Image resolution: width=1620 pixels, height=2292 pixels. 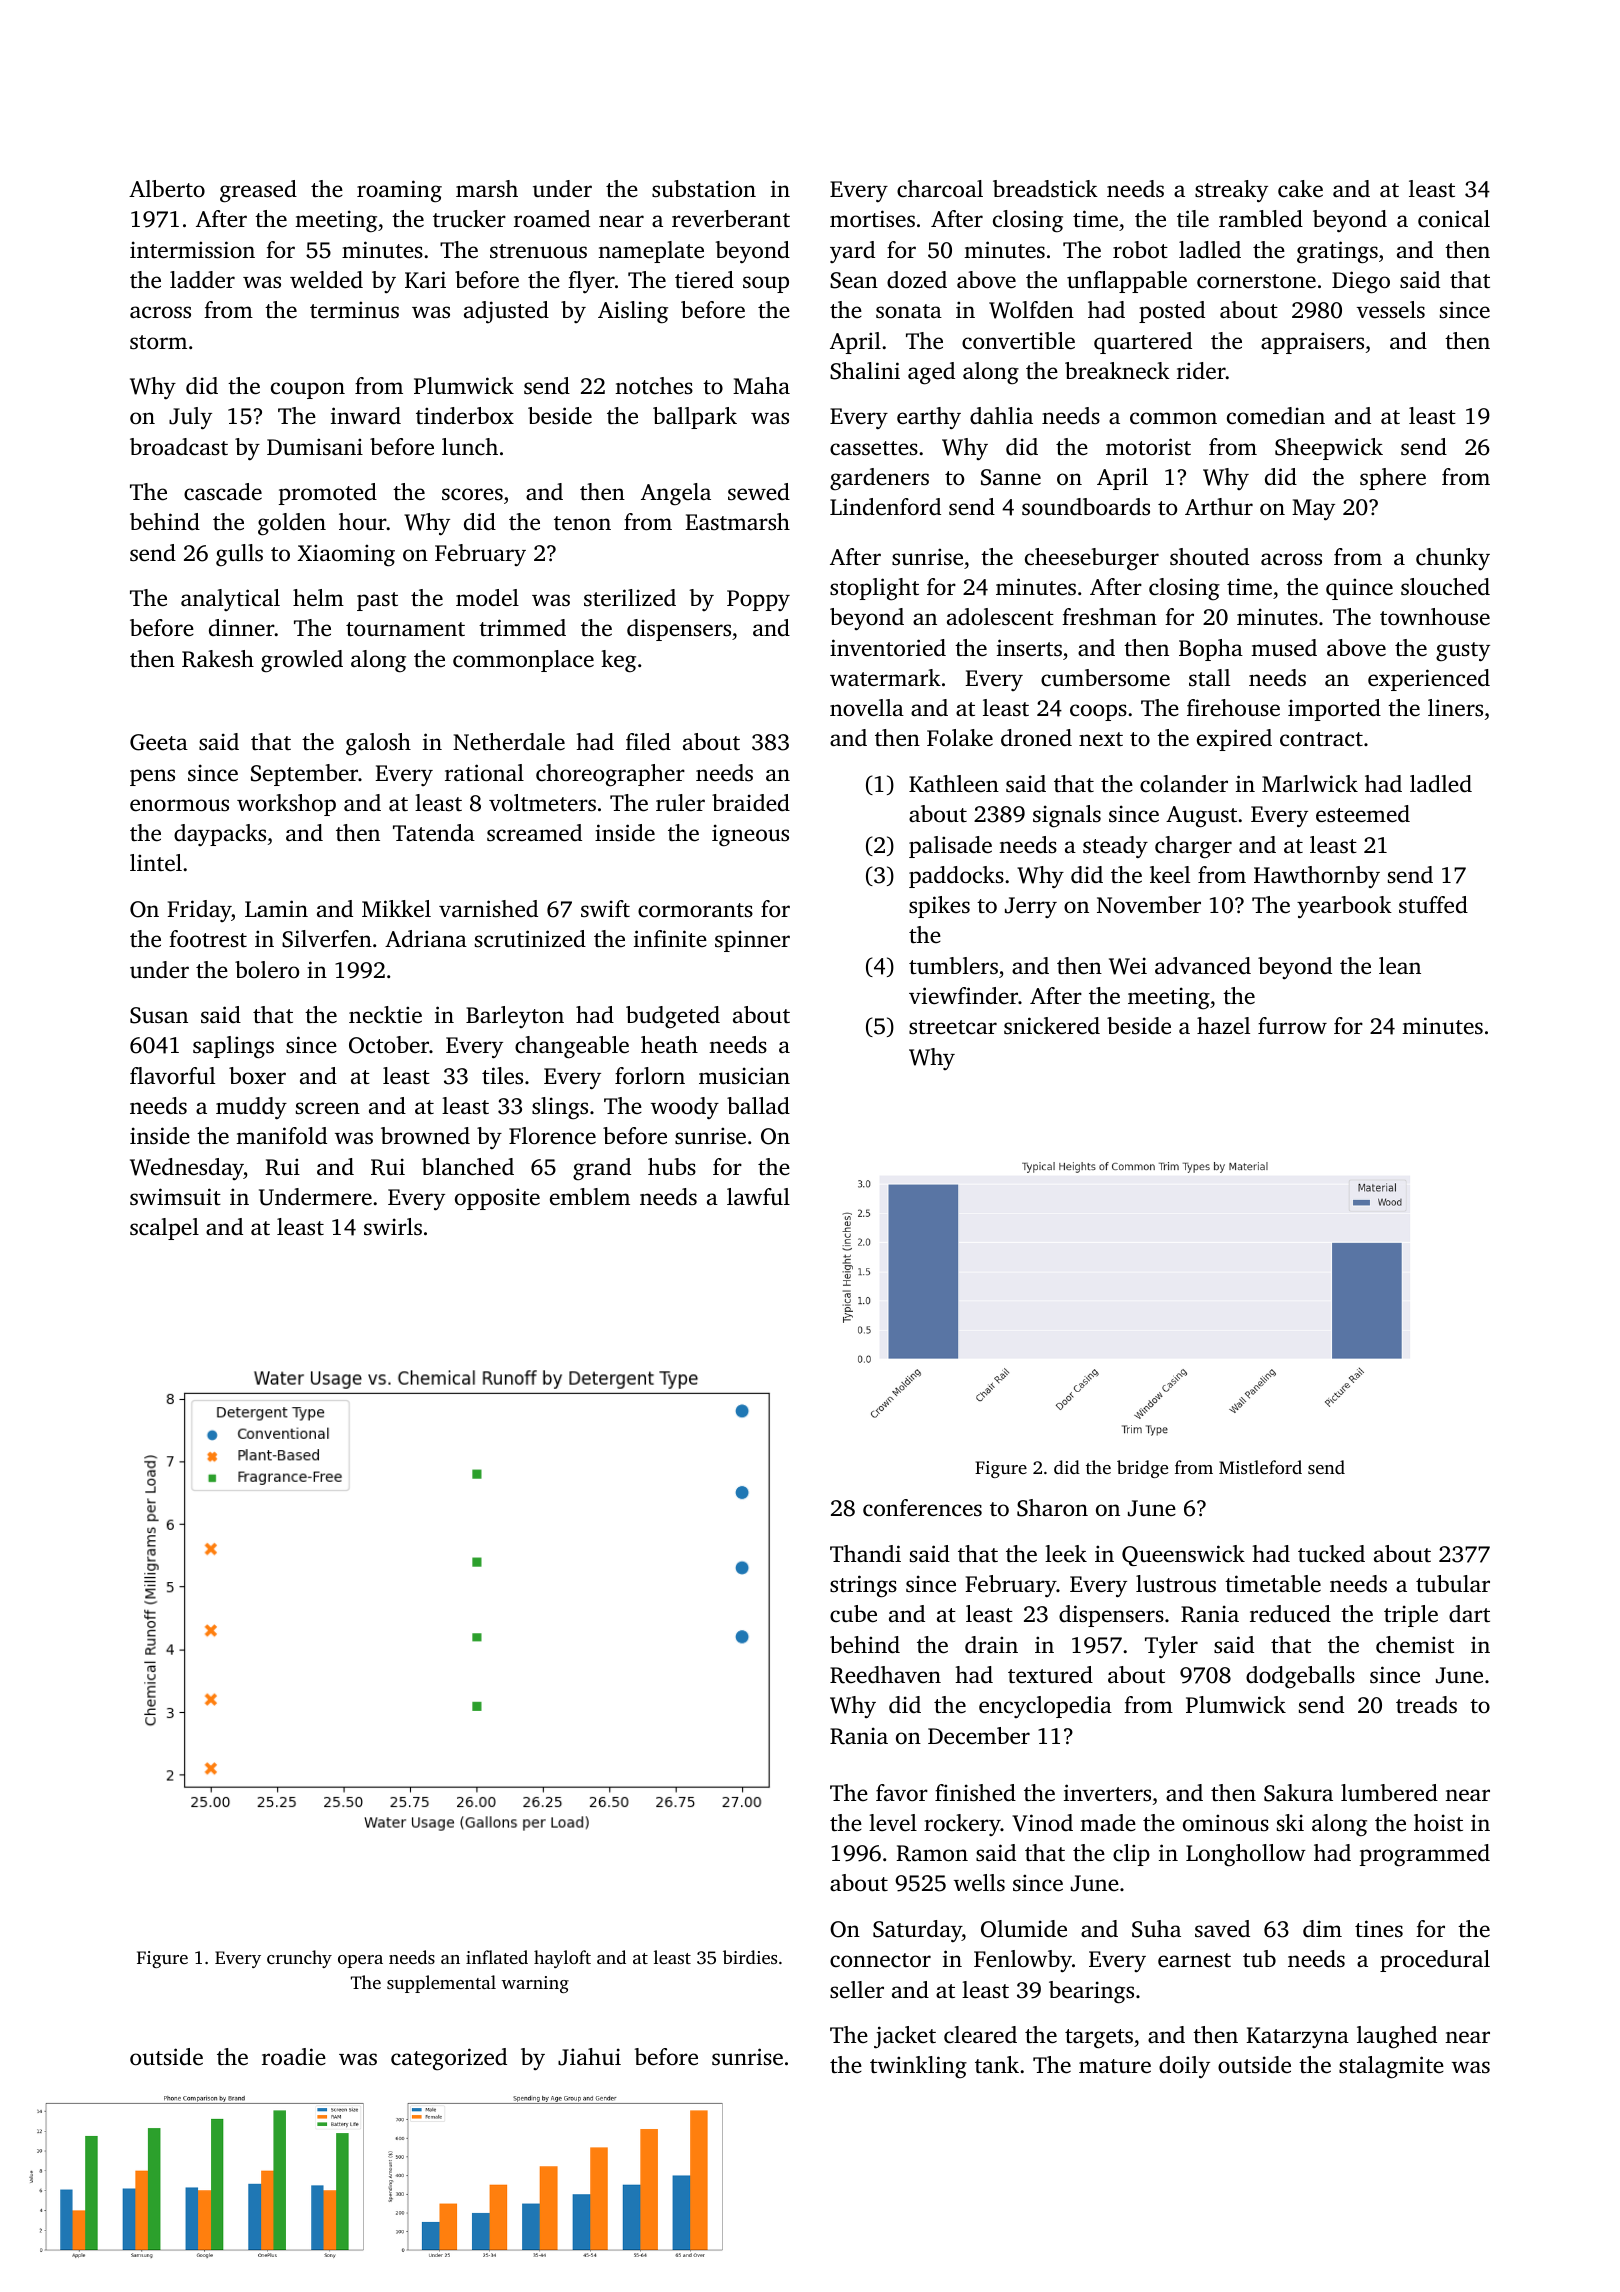 What do you see at coordinates (399, 191) in the image?
I see `roaming` at bounding box center [399, 191].
